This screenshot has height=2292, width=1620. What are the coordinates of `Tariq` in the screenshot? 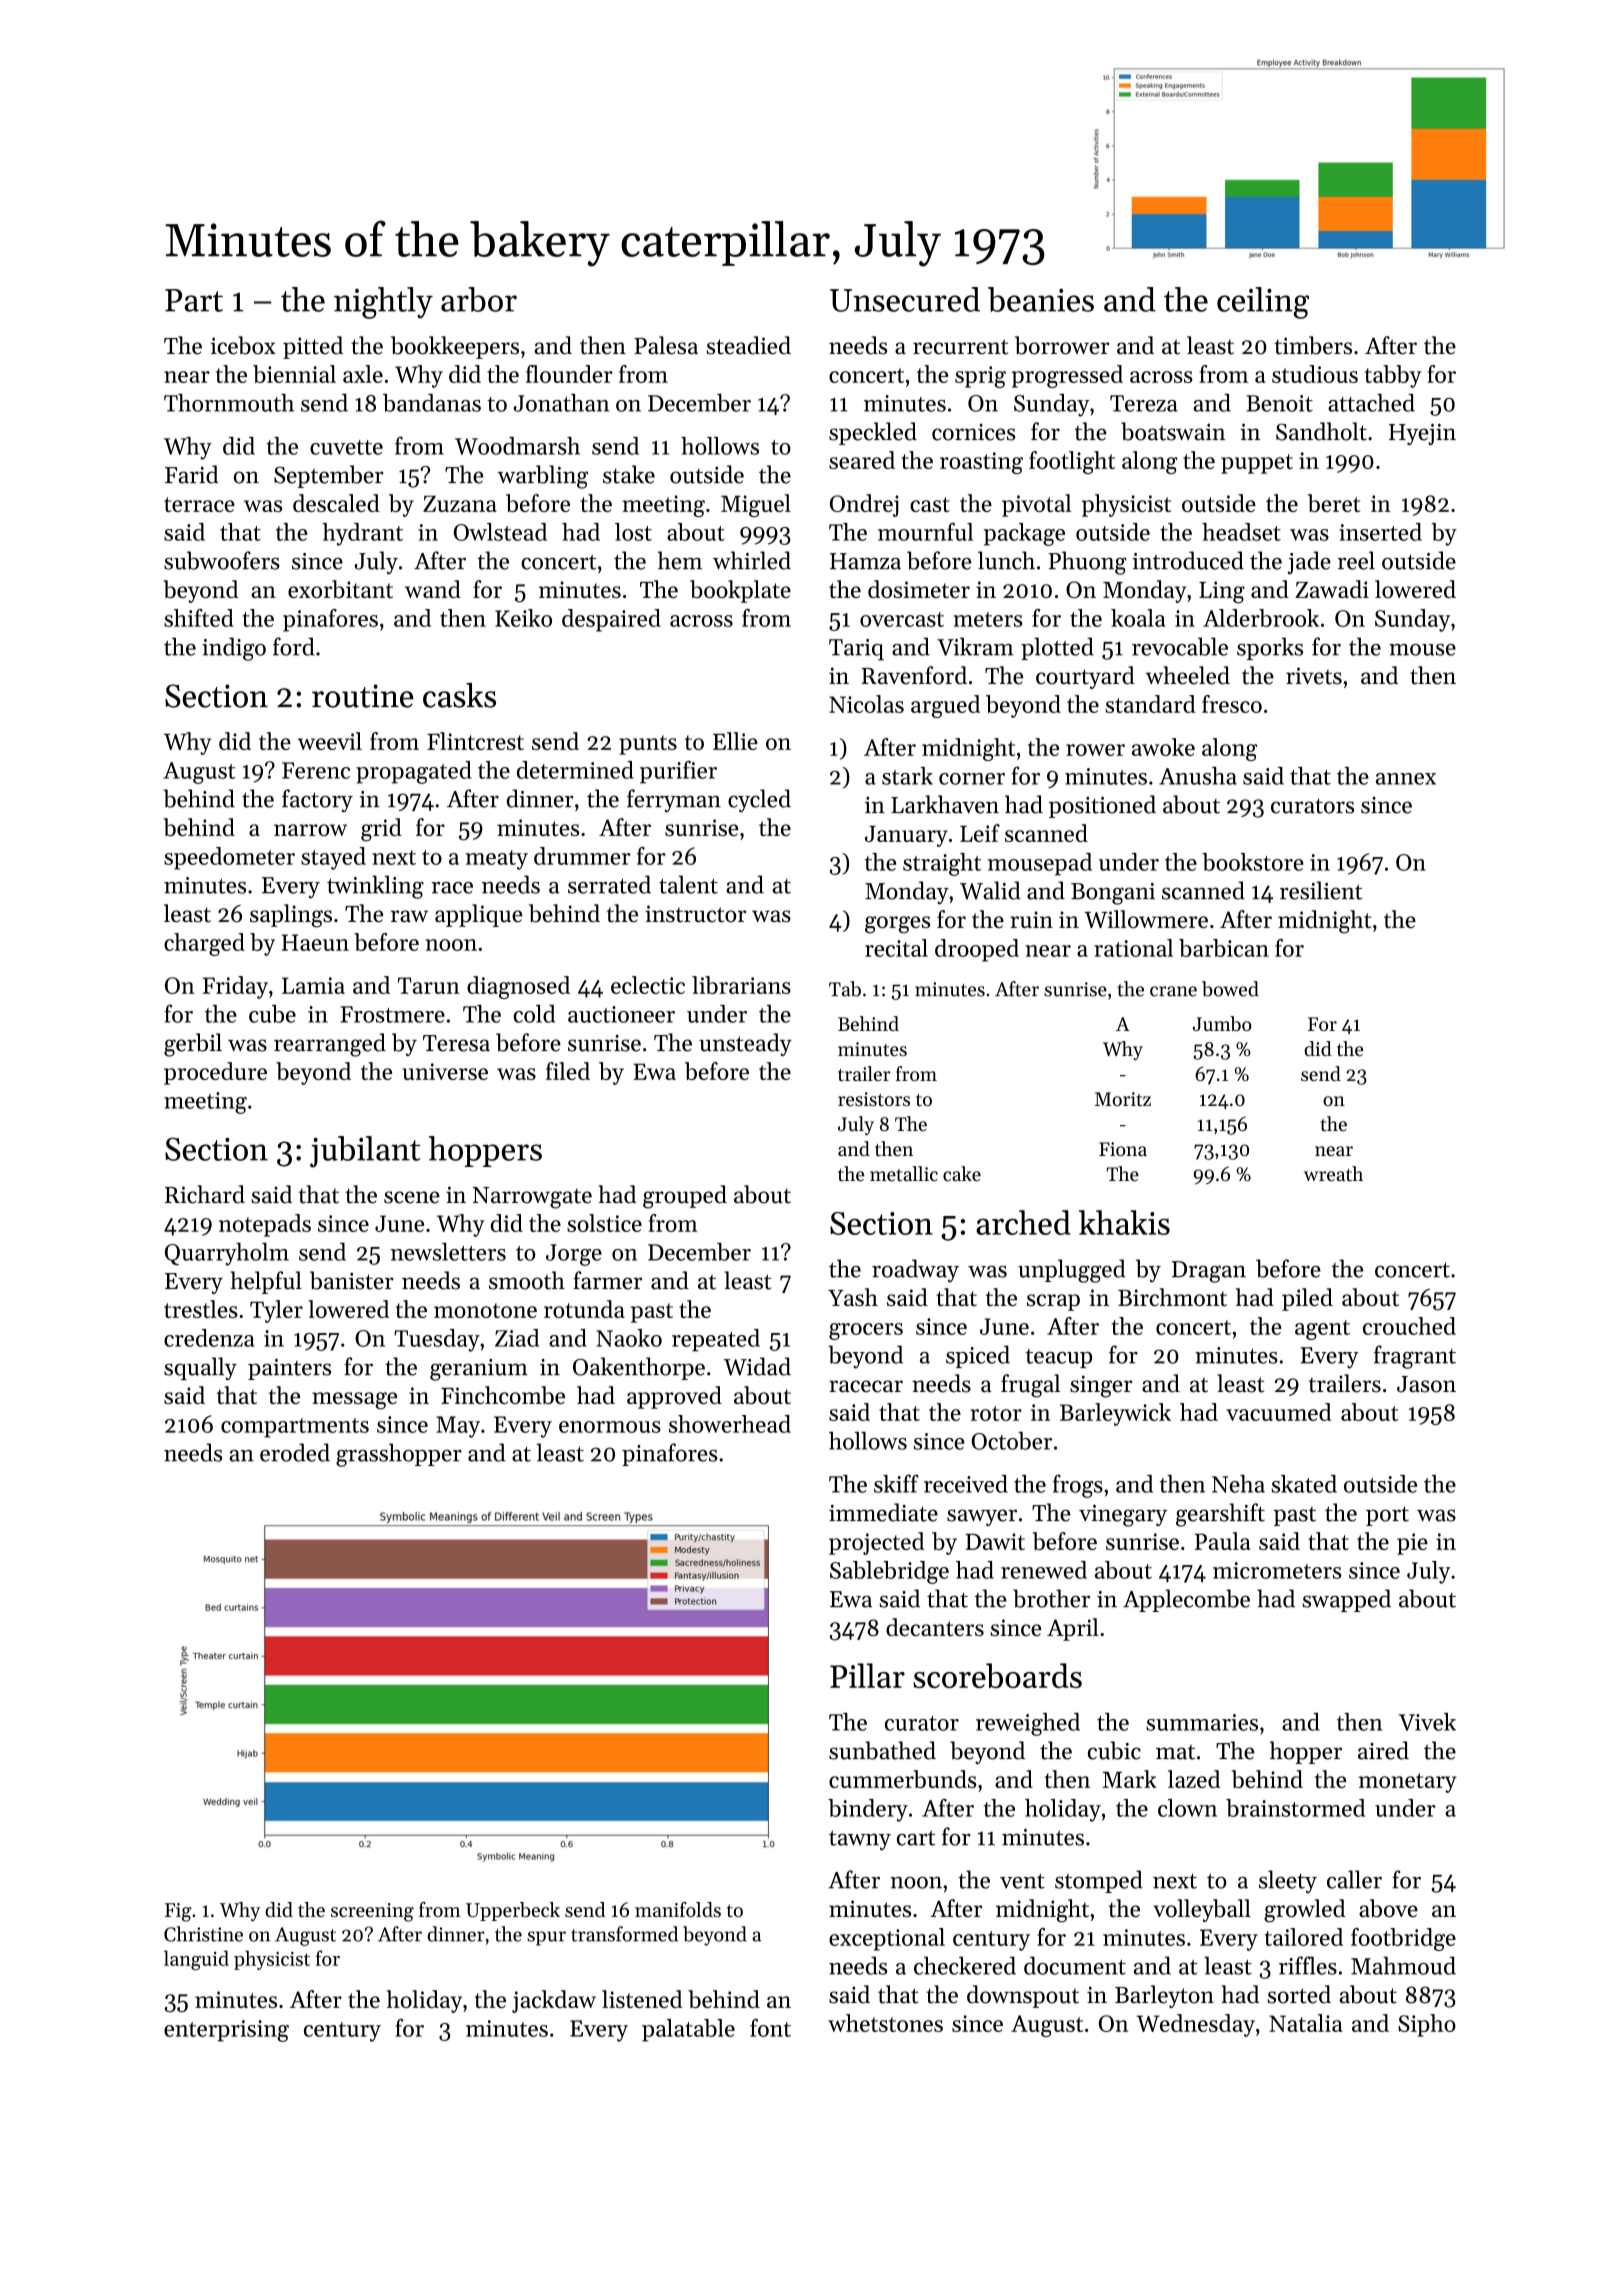 It's located at (856, 650).
